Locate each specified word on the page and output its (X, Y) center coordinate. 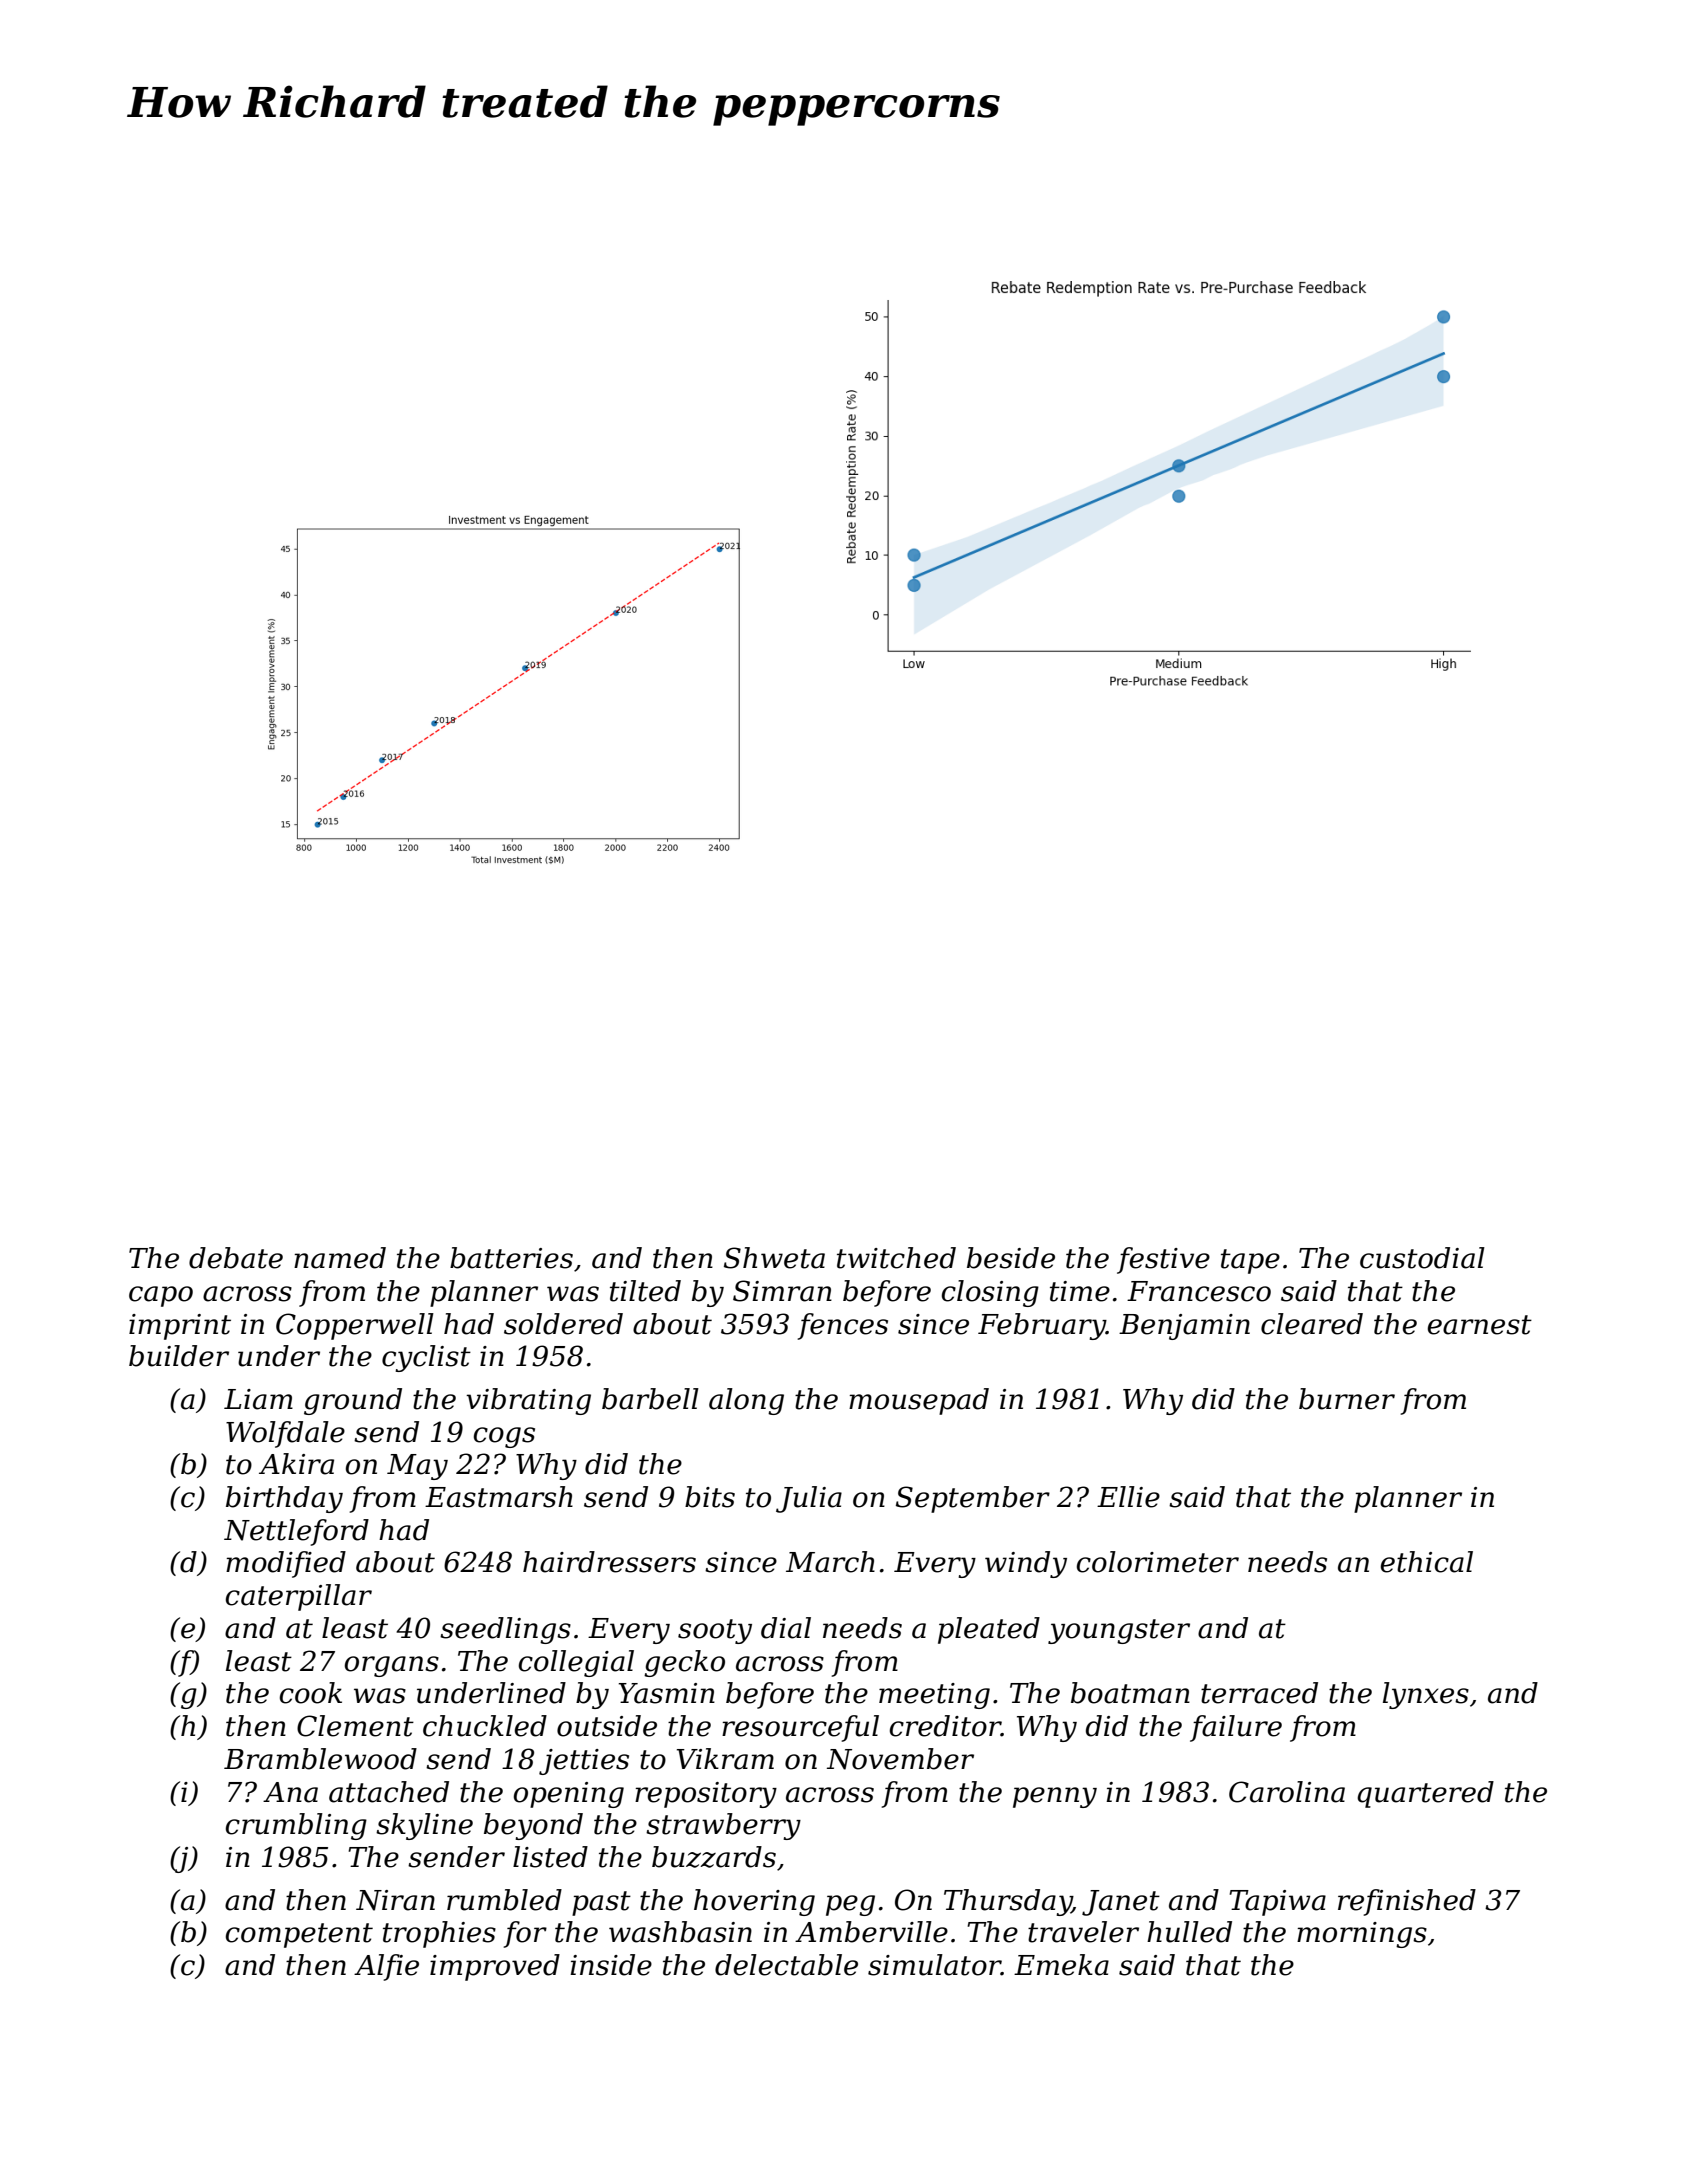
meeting (934, 1696)
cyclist (426, 1358)
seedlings (505, 1630)
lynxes (1426, 1695)
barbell (650, 1399)
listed (550, 1857)
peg (850, 1905)
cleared (1312, 1324)
